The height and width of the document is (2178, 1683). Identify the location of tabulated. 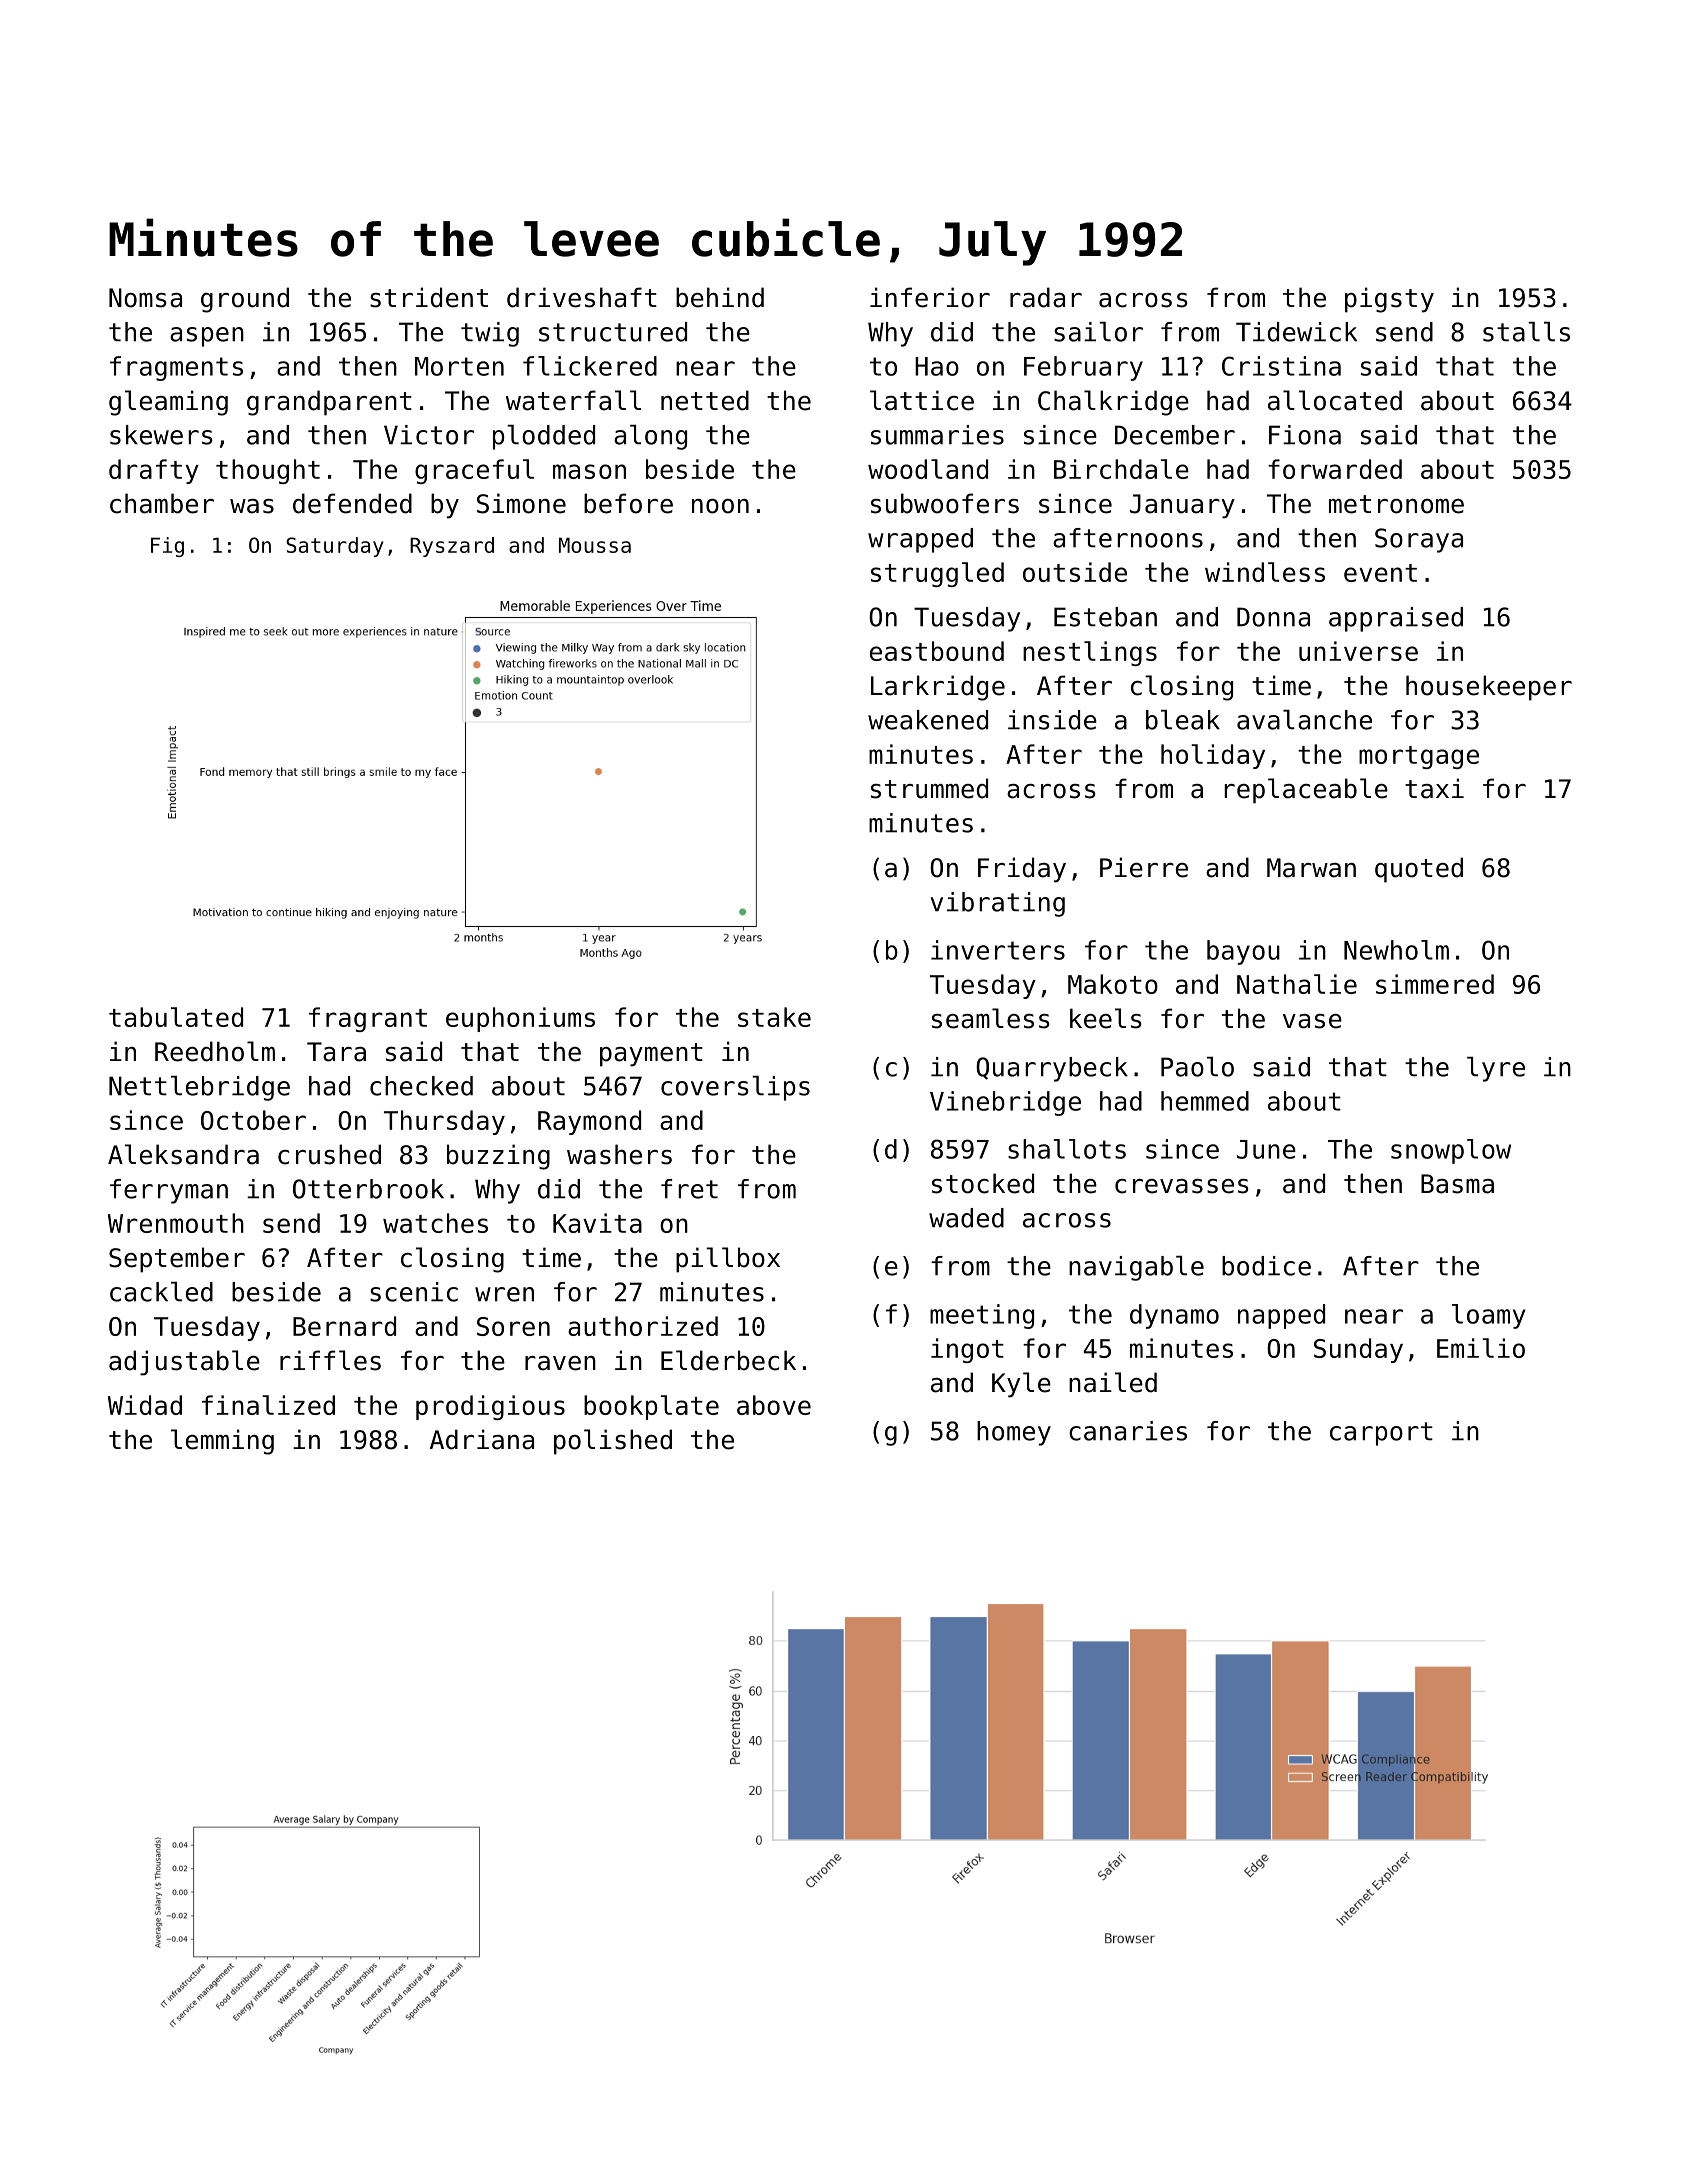
(176, 1017).
